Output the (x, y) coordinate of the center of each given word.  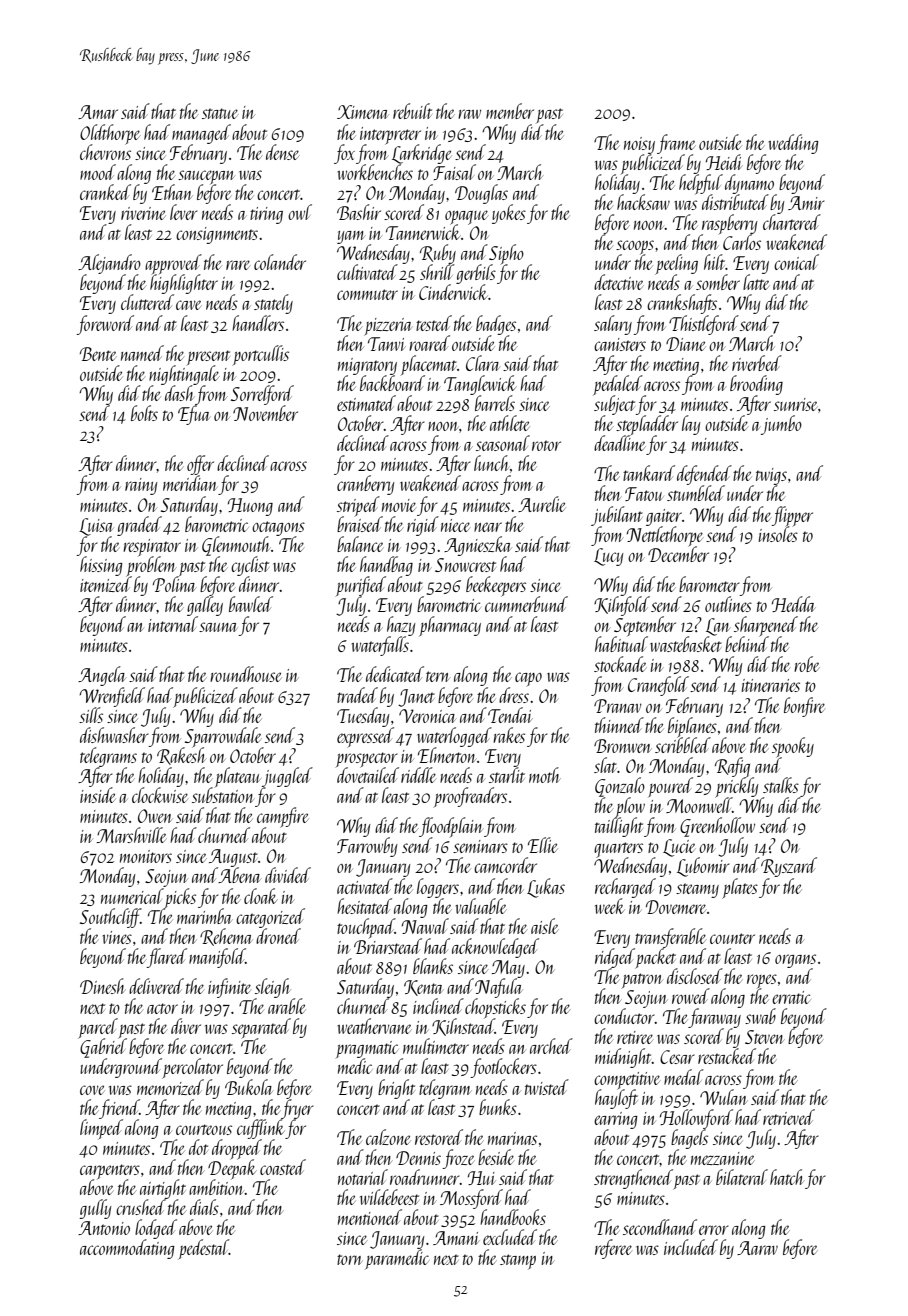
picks (180, 898)
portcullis (261, 355)
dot (198, 1147)
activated (365, 886)
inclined (438, 1006)
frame (676, 144)
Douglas (481, 194)
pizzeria (388, 327)
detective (619, 282)
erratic (791, 997)
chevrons (105, 152)
